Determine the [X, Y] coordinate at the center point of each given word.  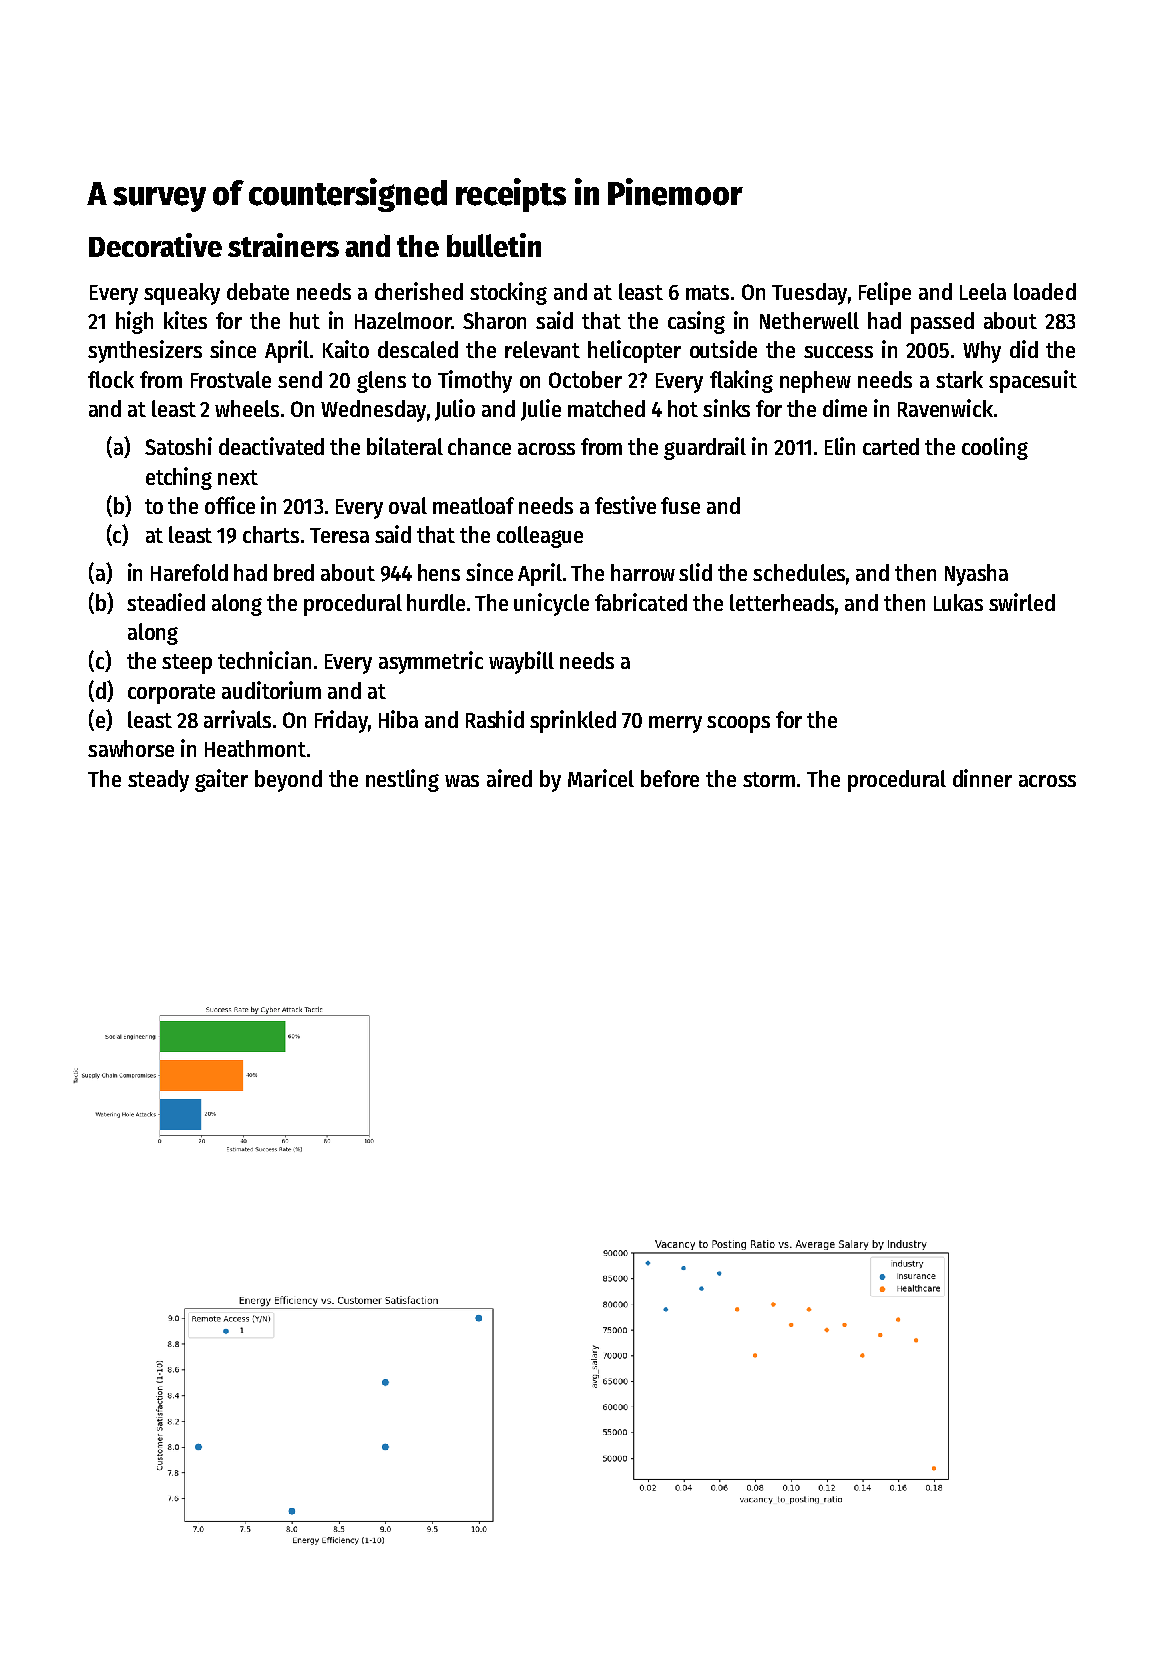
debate [258, 291]
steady [158, 781]
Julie [541, 410]
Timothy [475, 381]
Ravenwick [945, 408]
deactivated [271, 446]
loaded [1045, 291]
